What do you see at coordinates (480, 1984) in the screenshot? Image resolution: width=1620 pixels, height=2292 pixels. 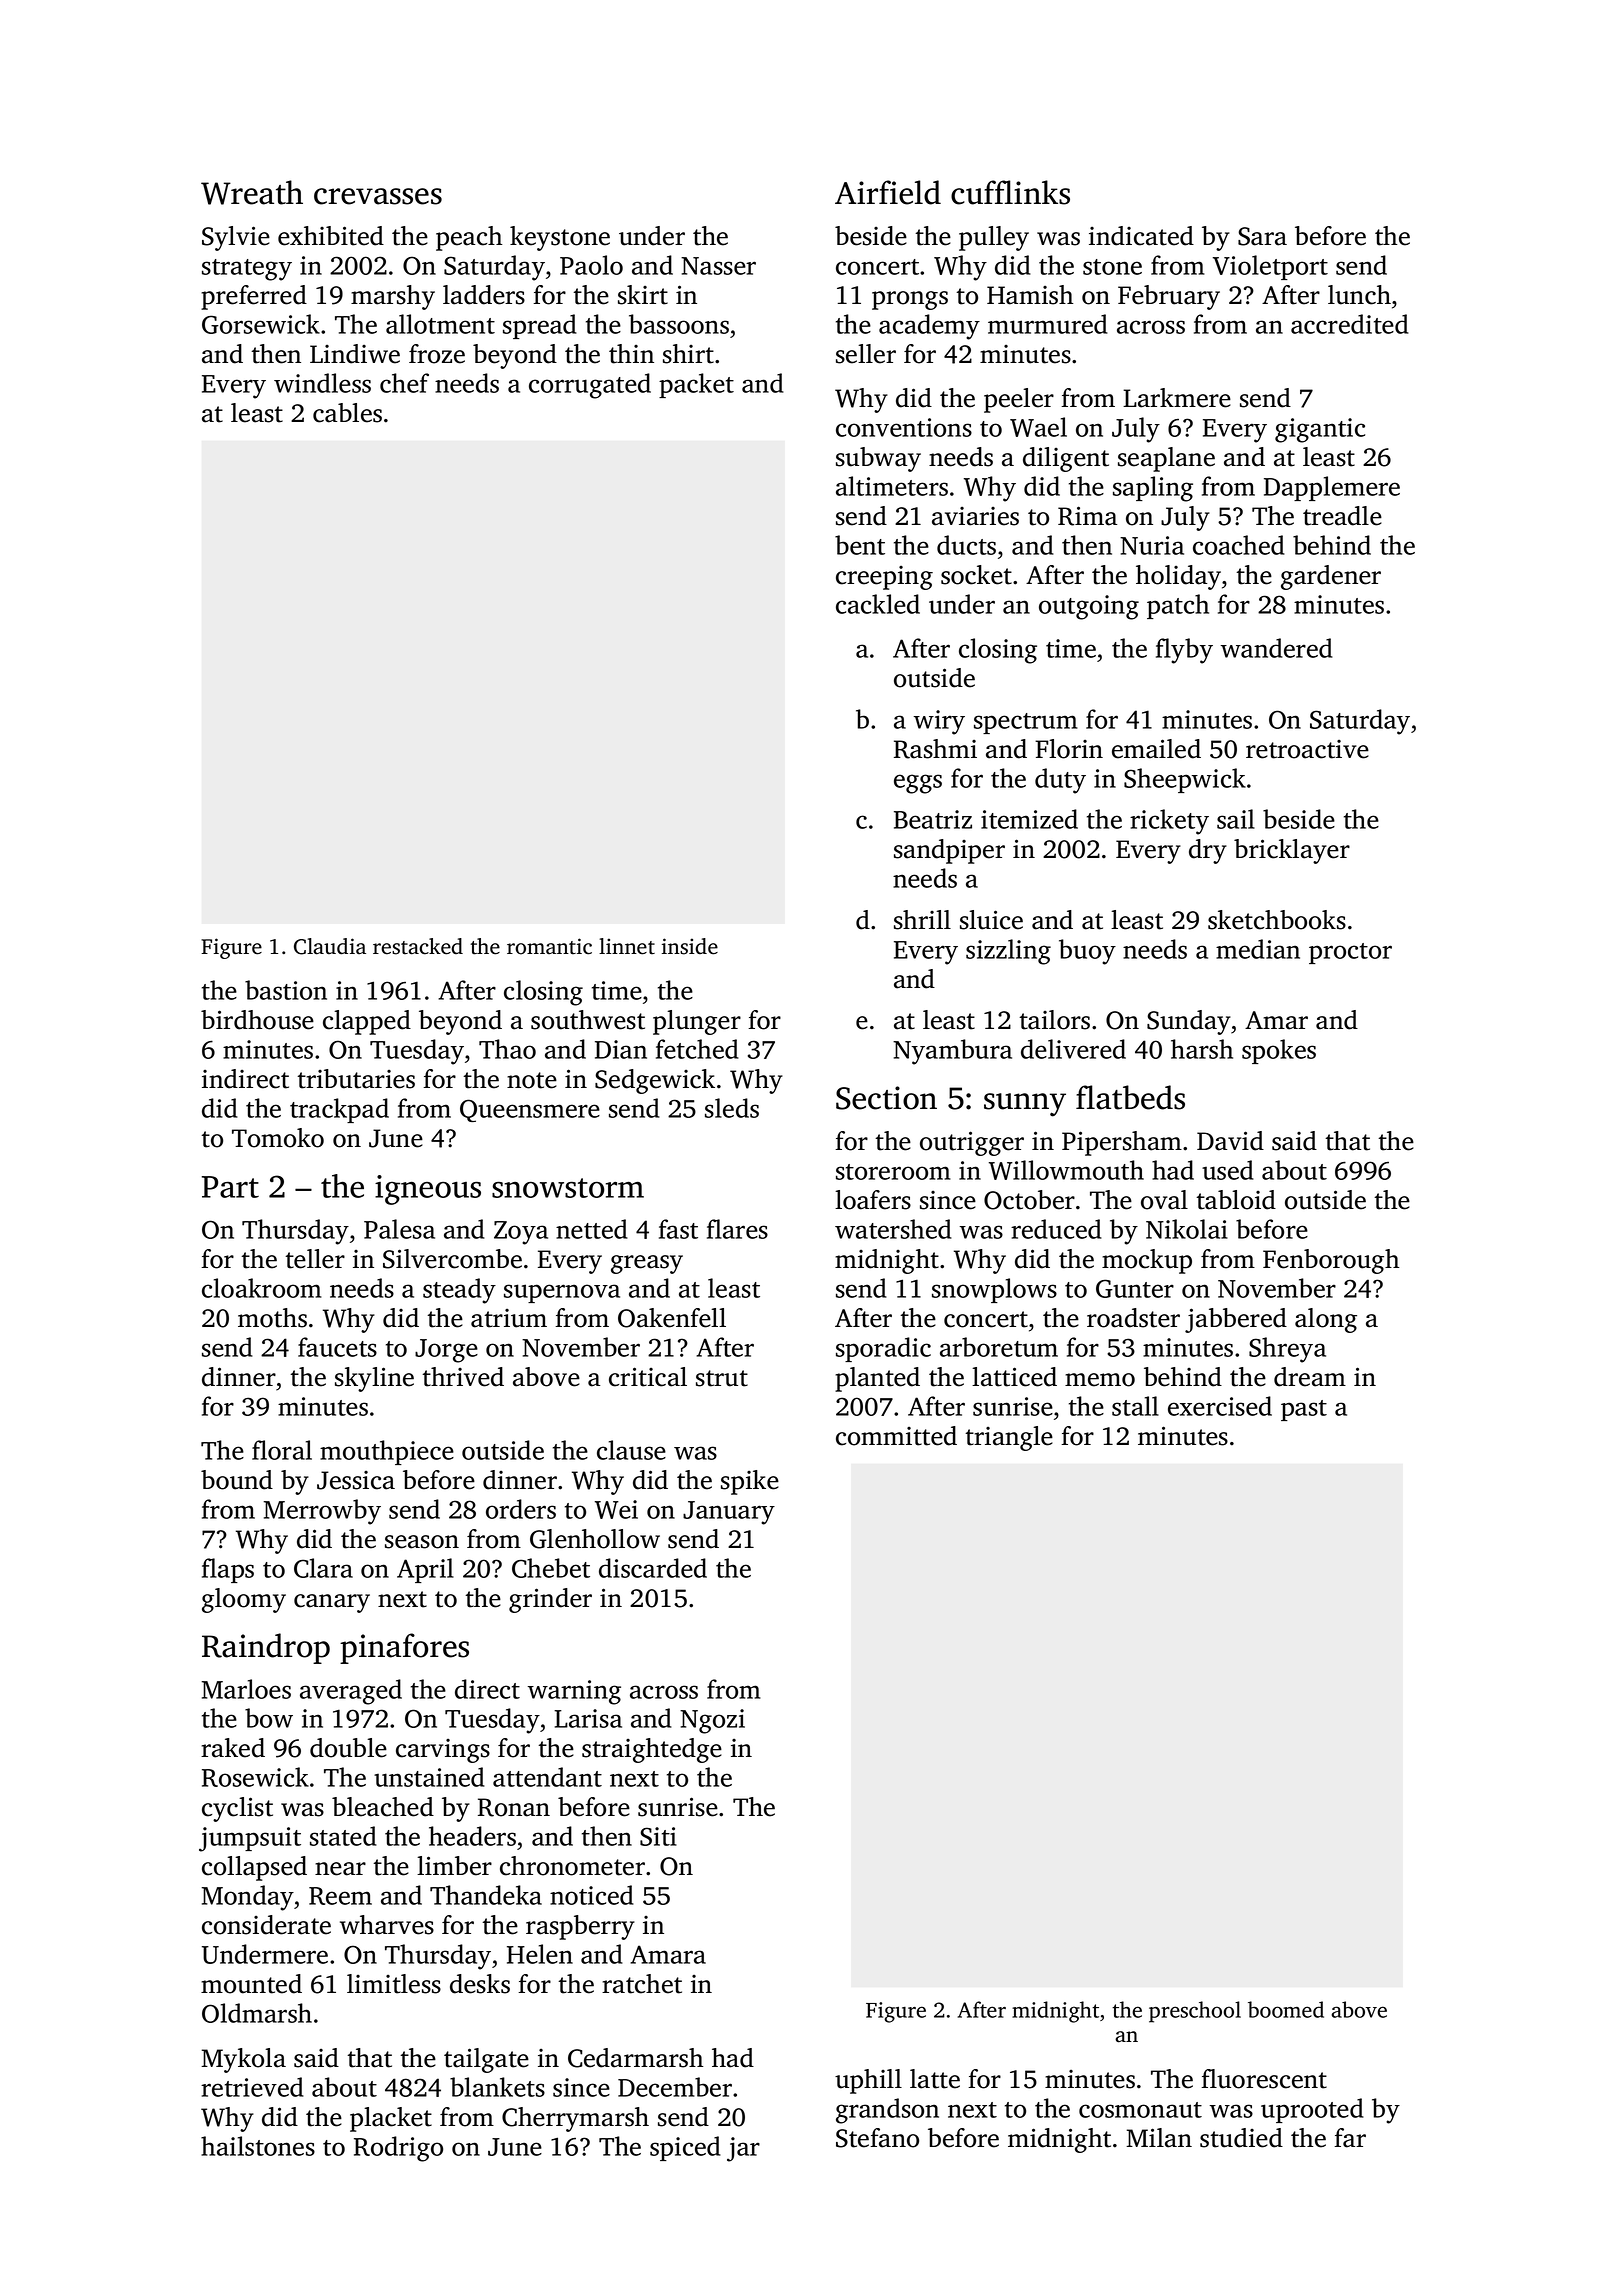 I see `desks` at bounding box center [480, 1984].
